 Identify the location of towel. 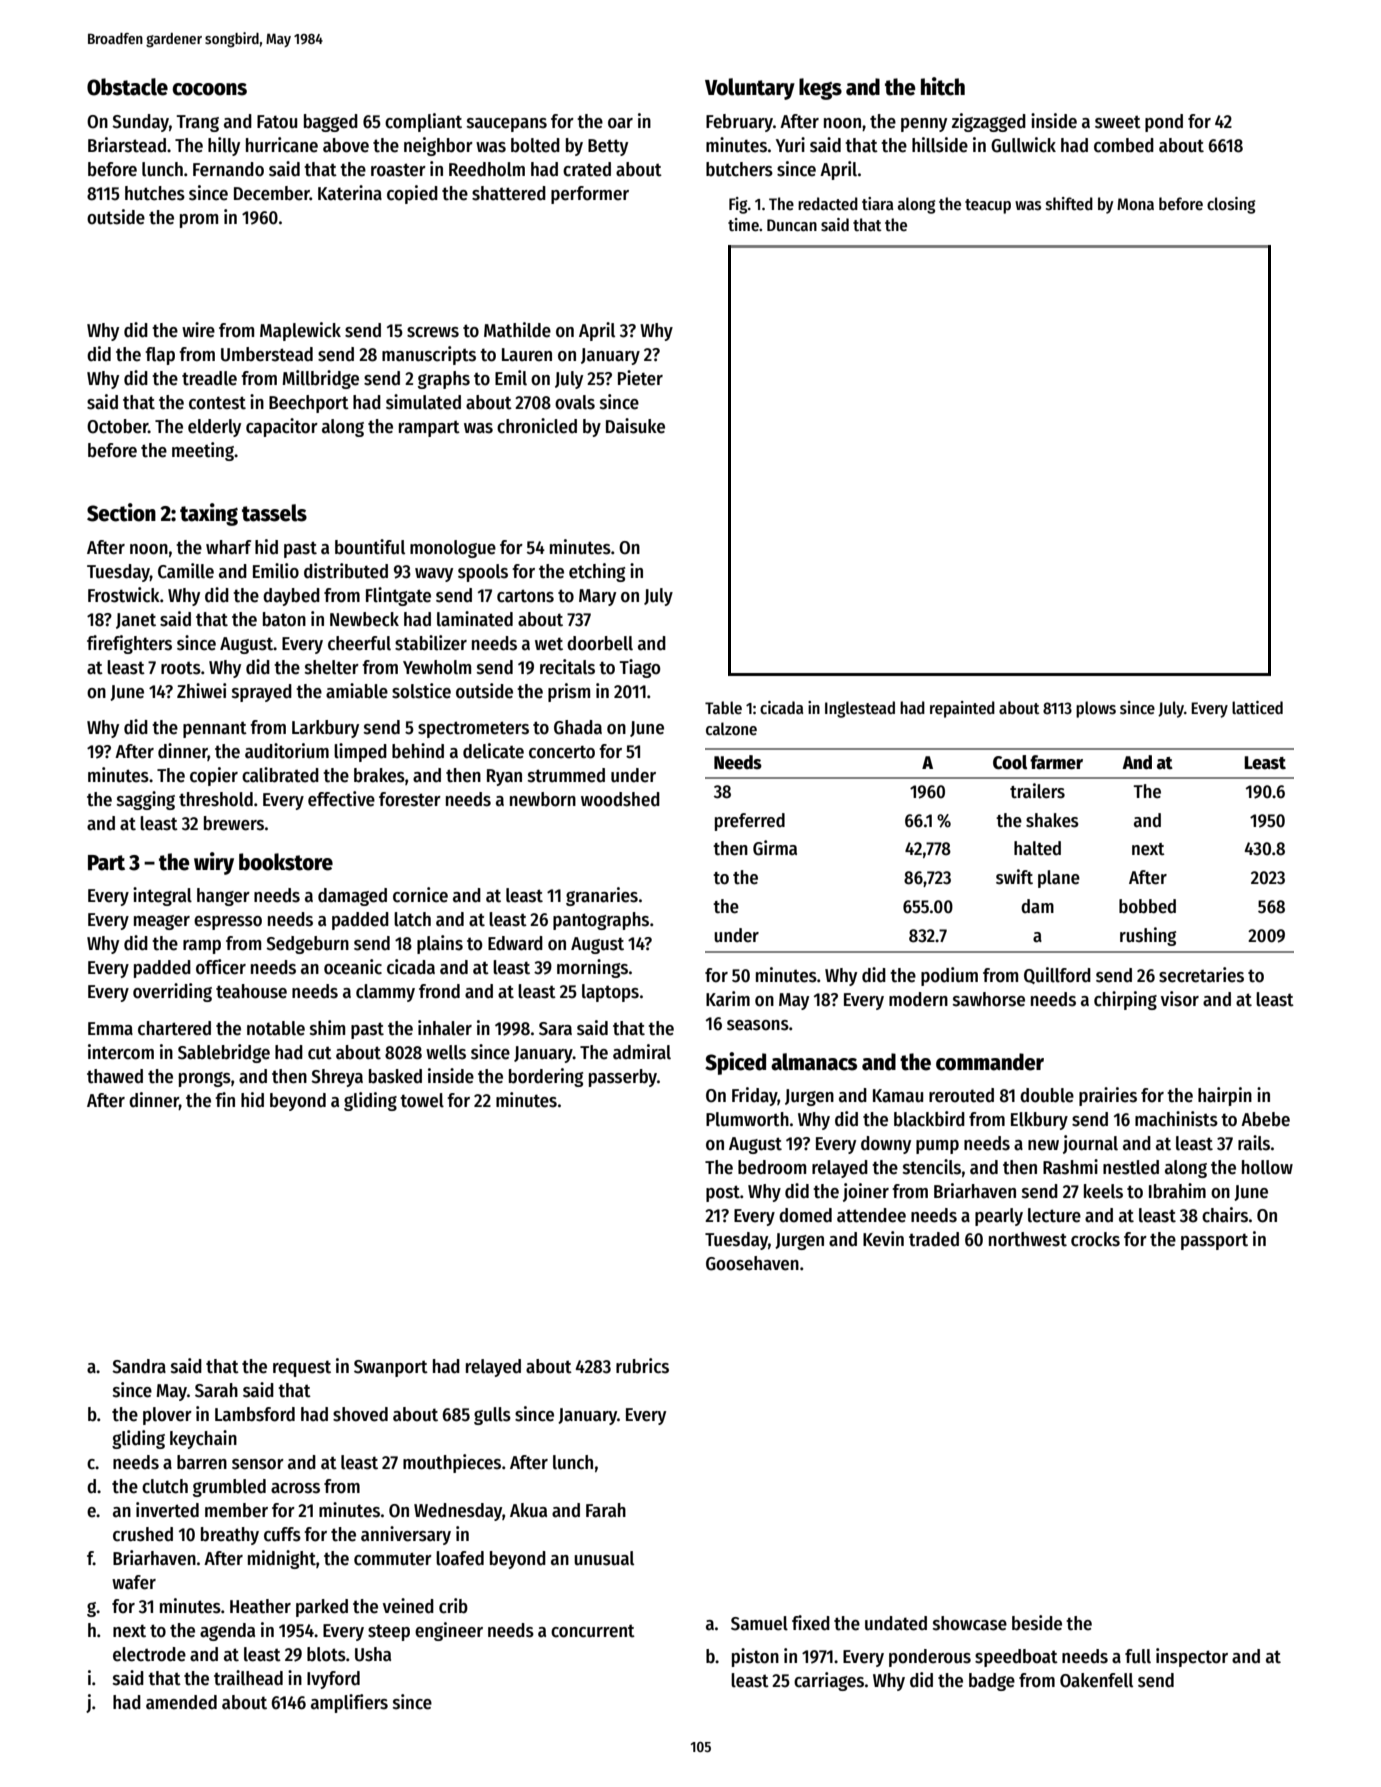
(422, 1100).
